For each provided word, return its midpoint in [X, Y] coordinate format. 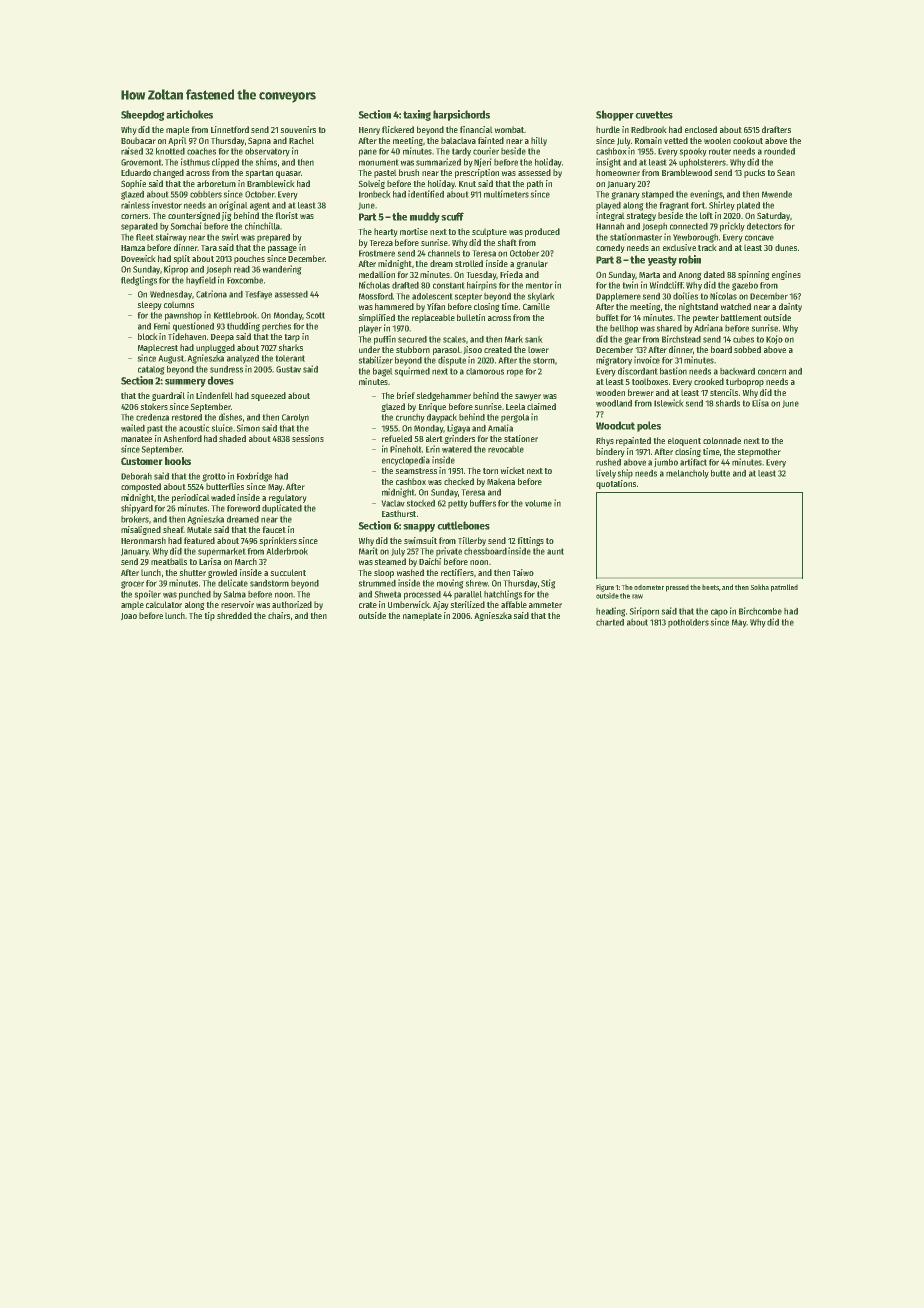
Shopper [615, 115]
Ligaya [458, 429]
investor [167, 205]
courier [486, 151]
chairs [279, 615]
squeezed [268, 396]
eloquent [684, 442]
